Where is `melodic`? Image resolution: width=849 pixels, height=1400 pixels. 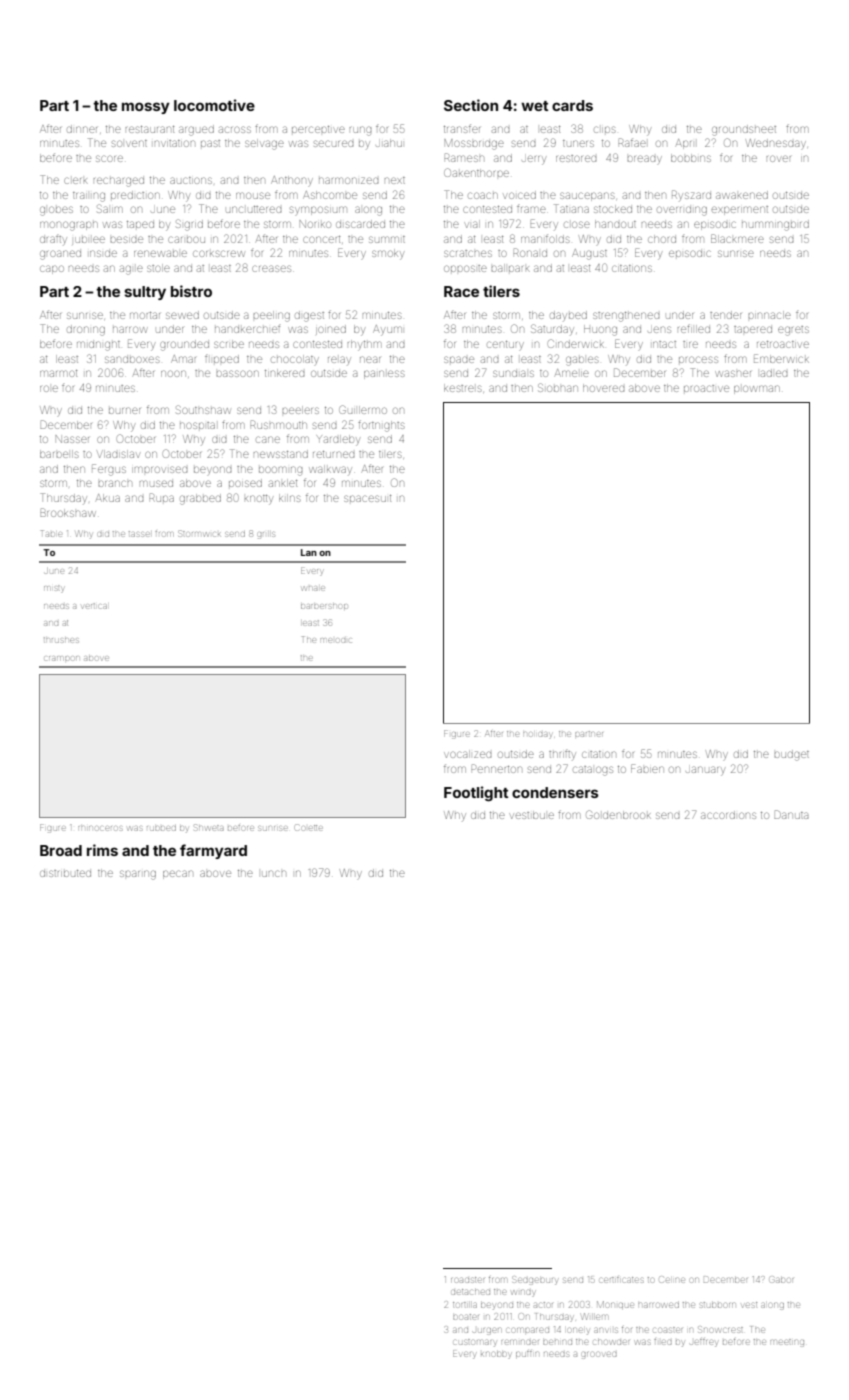 melodic is located at coordinates (336, 640).
